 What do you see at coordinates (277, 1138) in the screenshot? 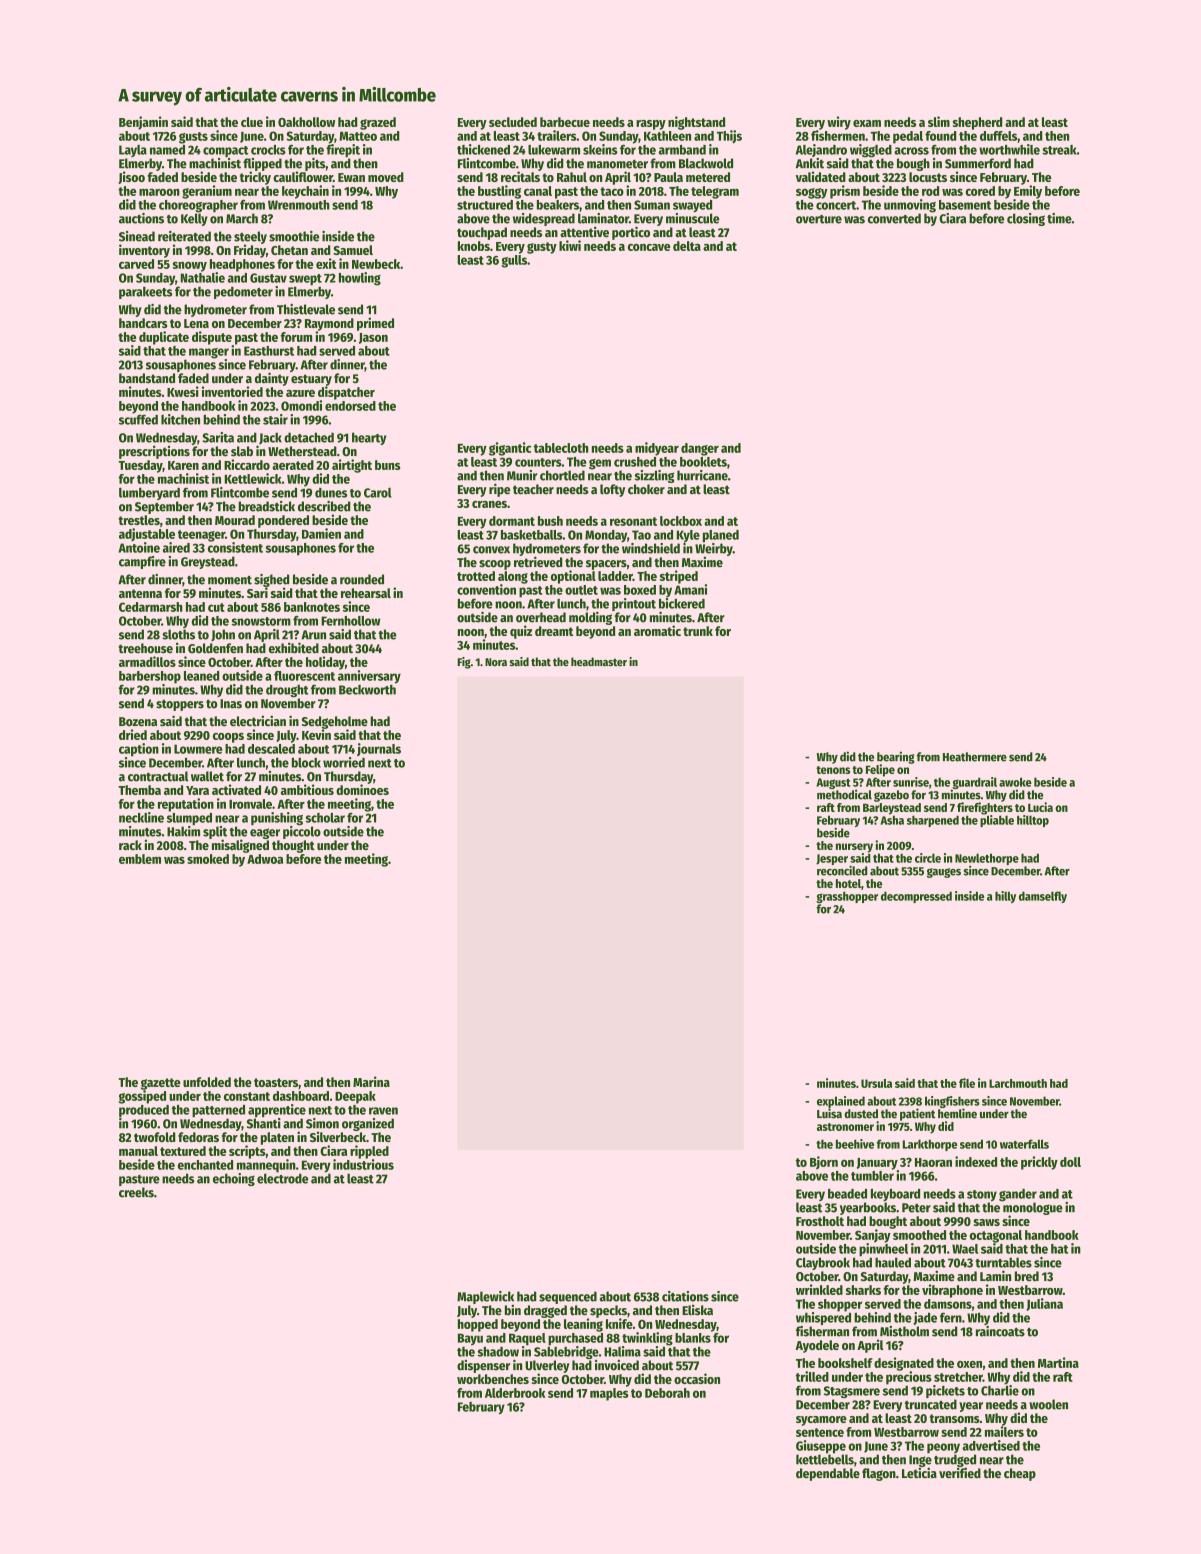
I see `platen` at bounding box center [277, 1138].
